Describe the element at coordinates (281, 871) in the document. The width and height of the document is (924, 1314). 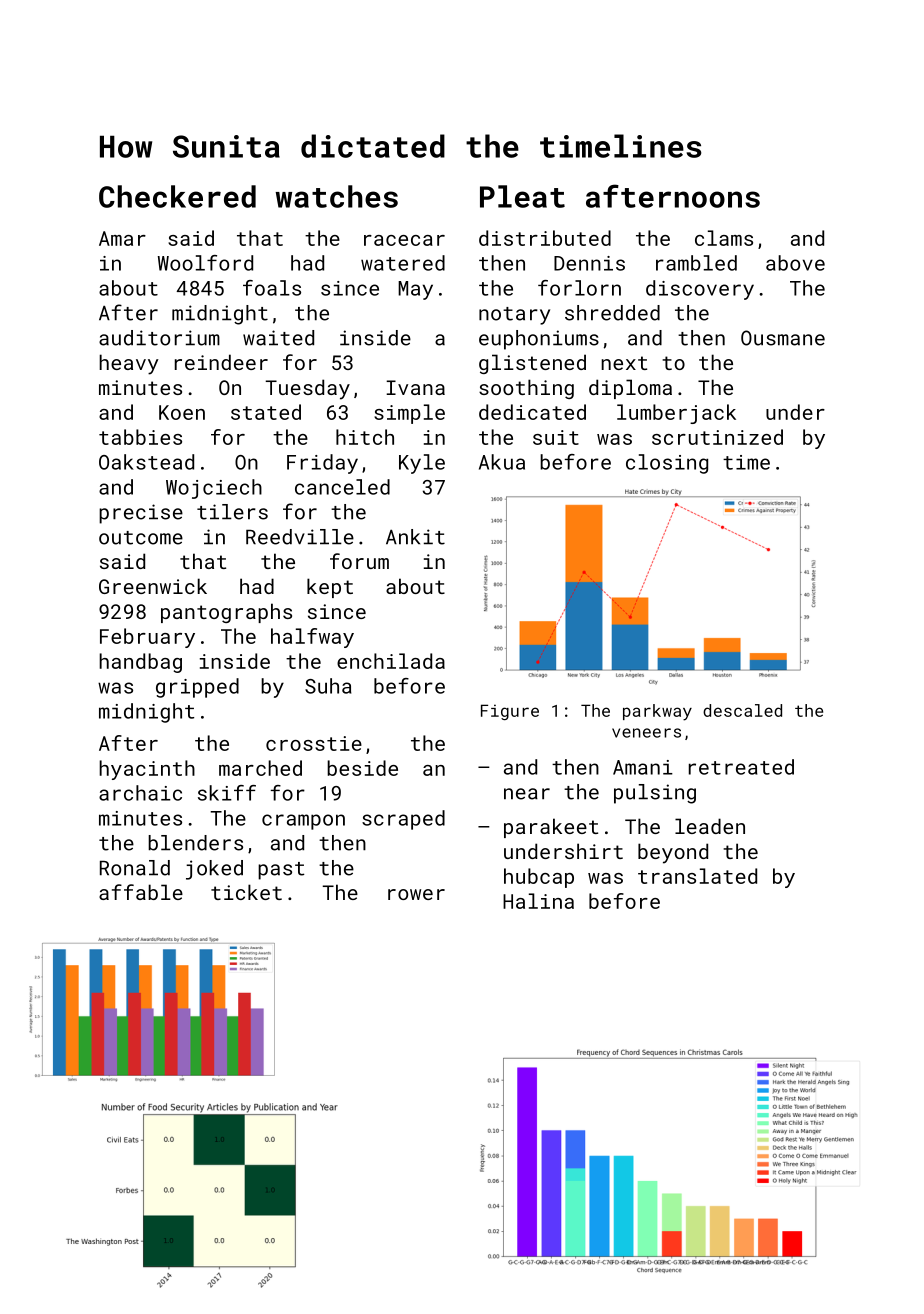
I see `past` at that location.
